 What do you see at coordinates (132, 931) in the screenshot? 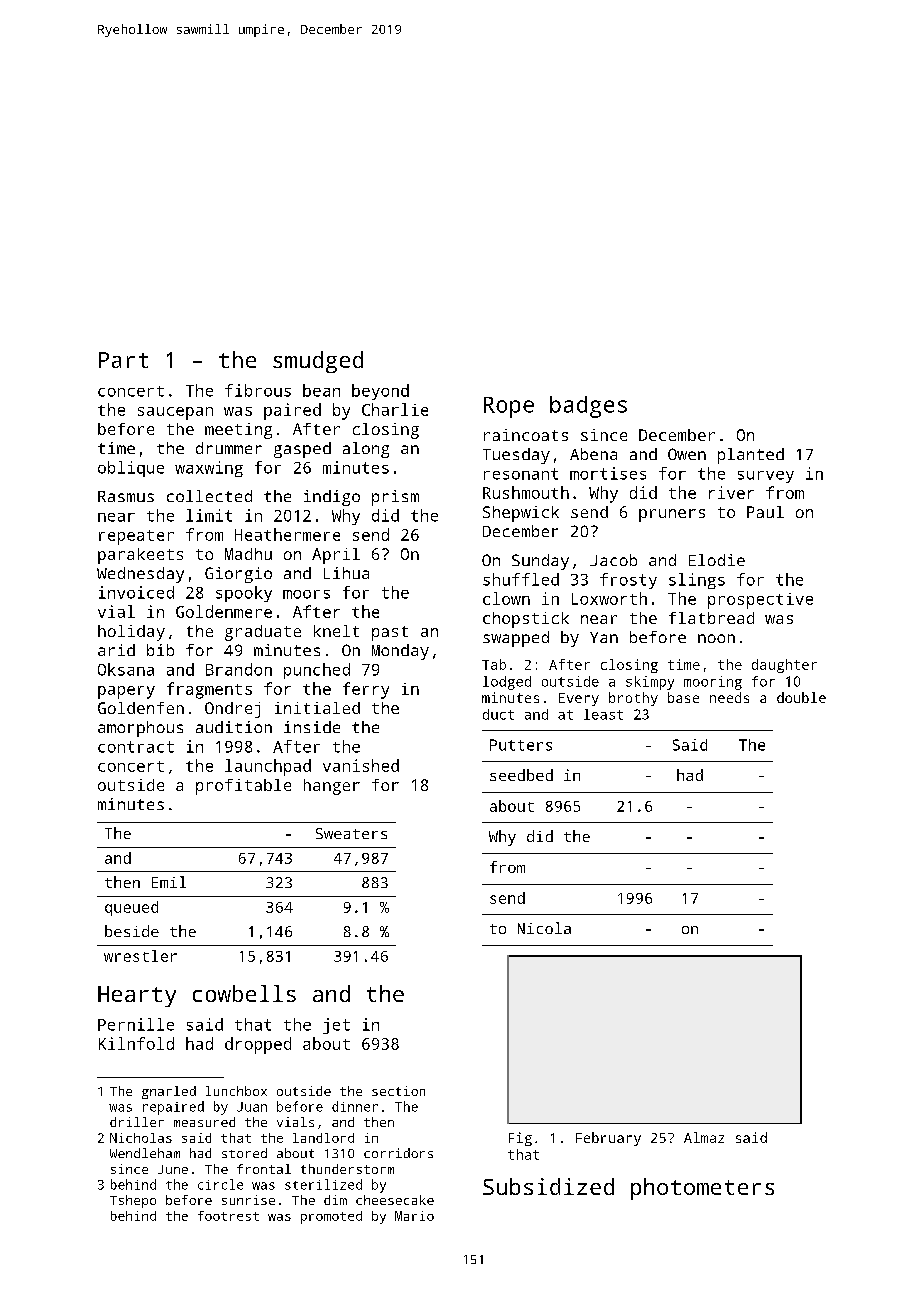
I see `beside` at bounding box center [132, 931].
